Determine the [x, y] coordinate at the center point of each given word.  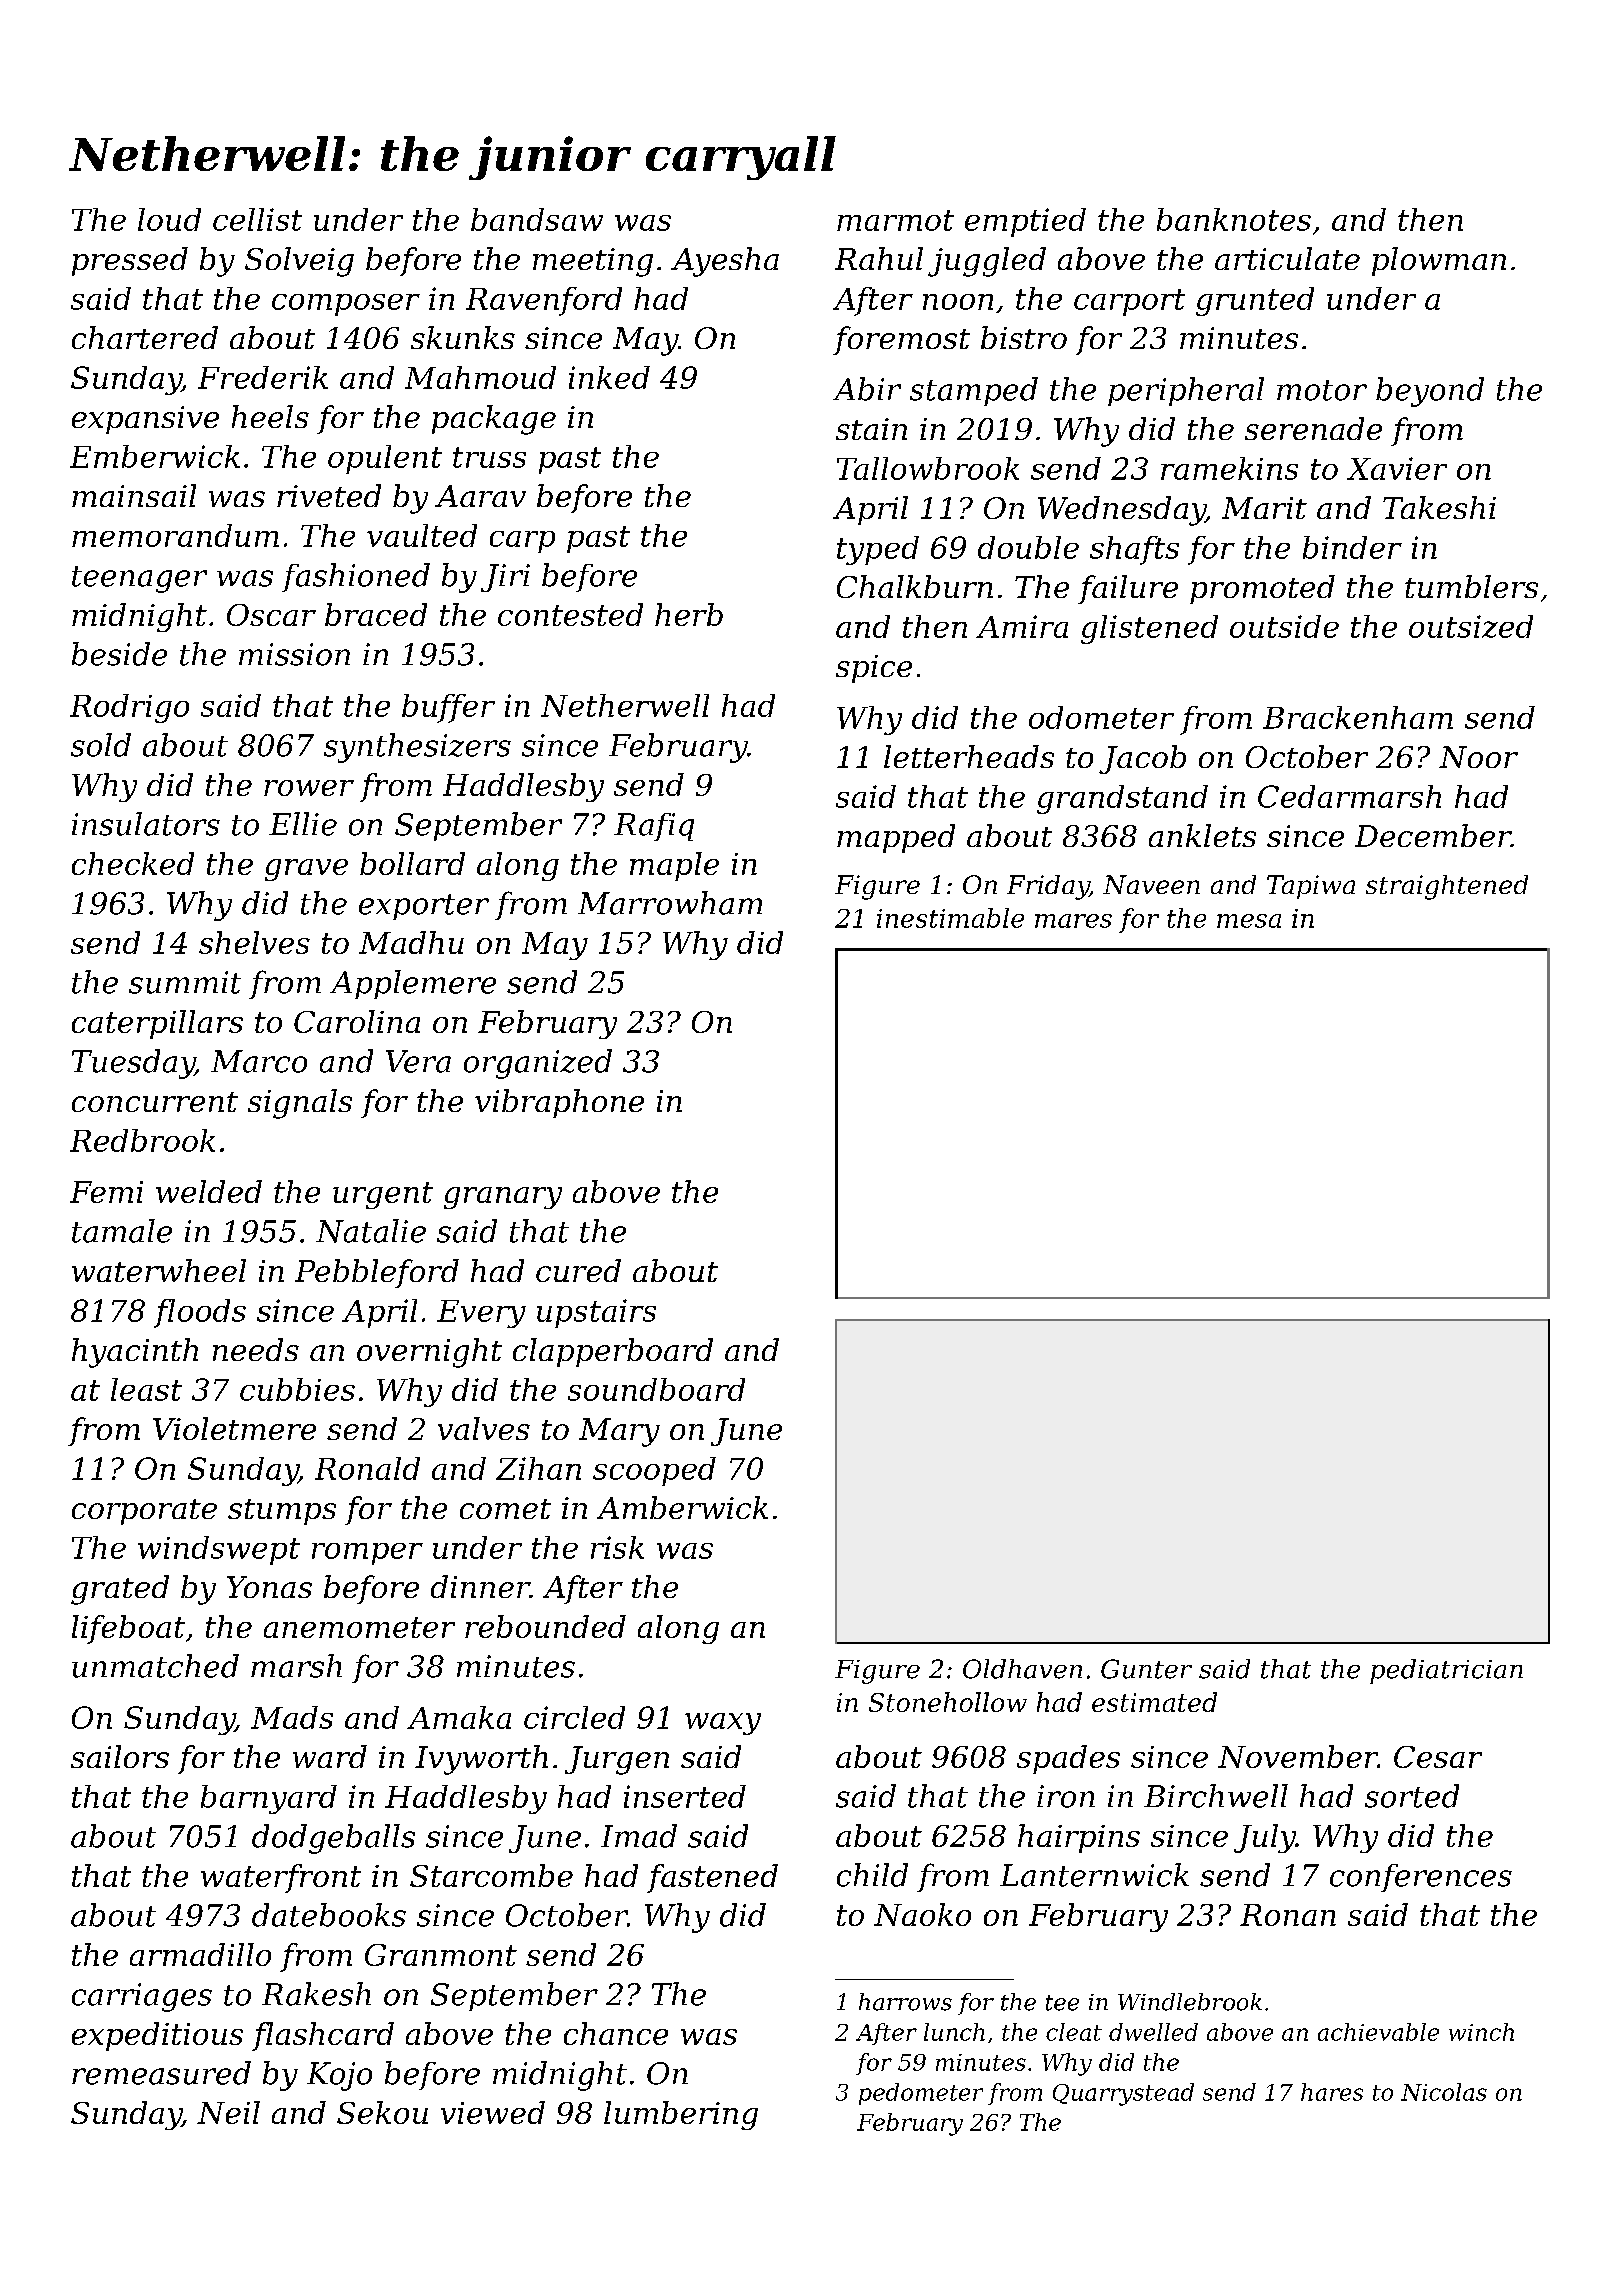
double [1028, 547]
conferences [1421, 1878]
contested [570, 614]
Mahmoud [480, 377]
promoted [1262, 589]
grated [120, 1590]
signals [300, 1104]
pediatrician [1446, 1671]
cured [578, 1270]
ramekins [1229, 468]
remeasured [161, 2073]
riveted [329, 495]
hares [1332, 2092]
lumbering [681, 2115]
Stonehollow [948, 1702]
